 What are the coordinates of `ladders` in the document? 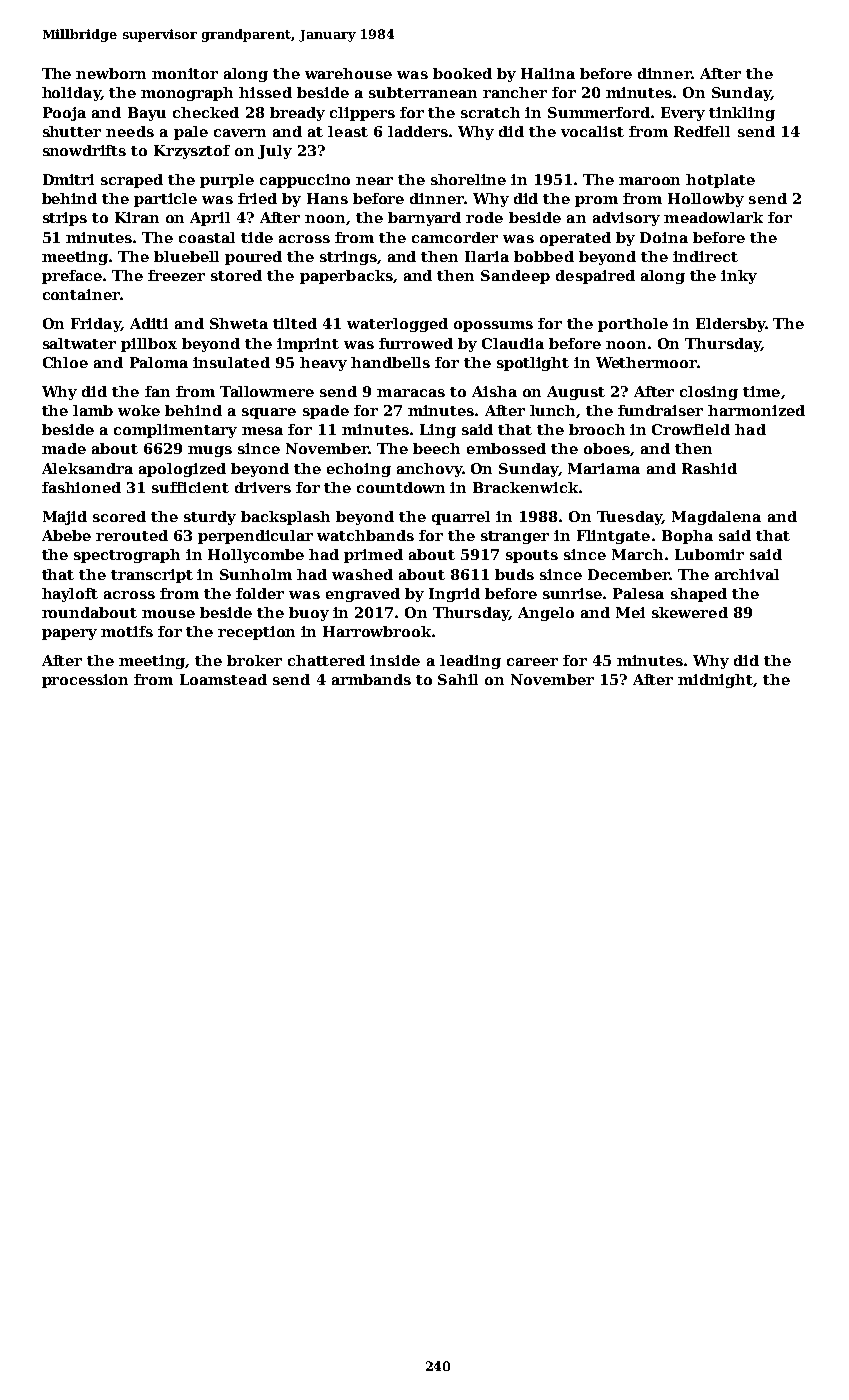 It's located at (418, 131).
